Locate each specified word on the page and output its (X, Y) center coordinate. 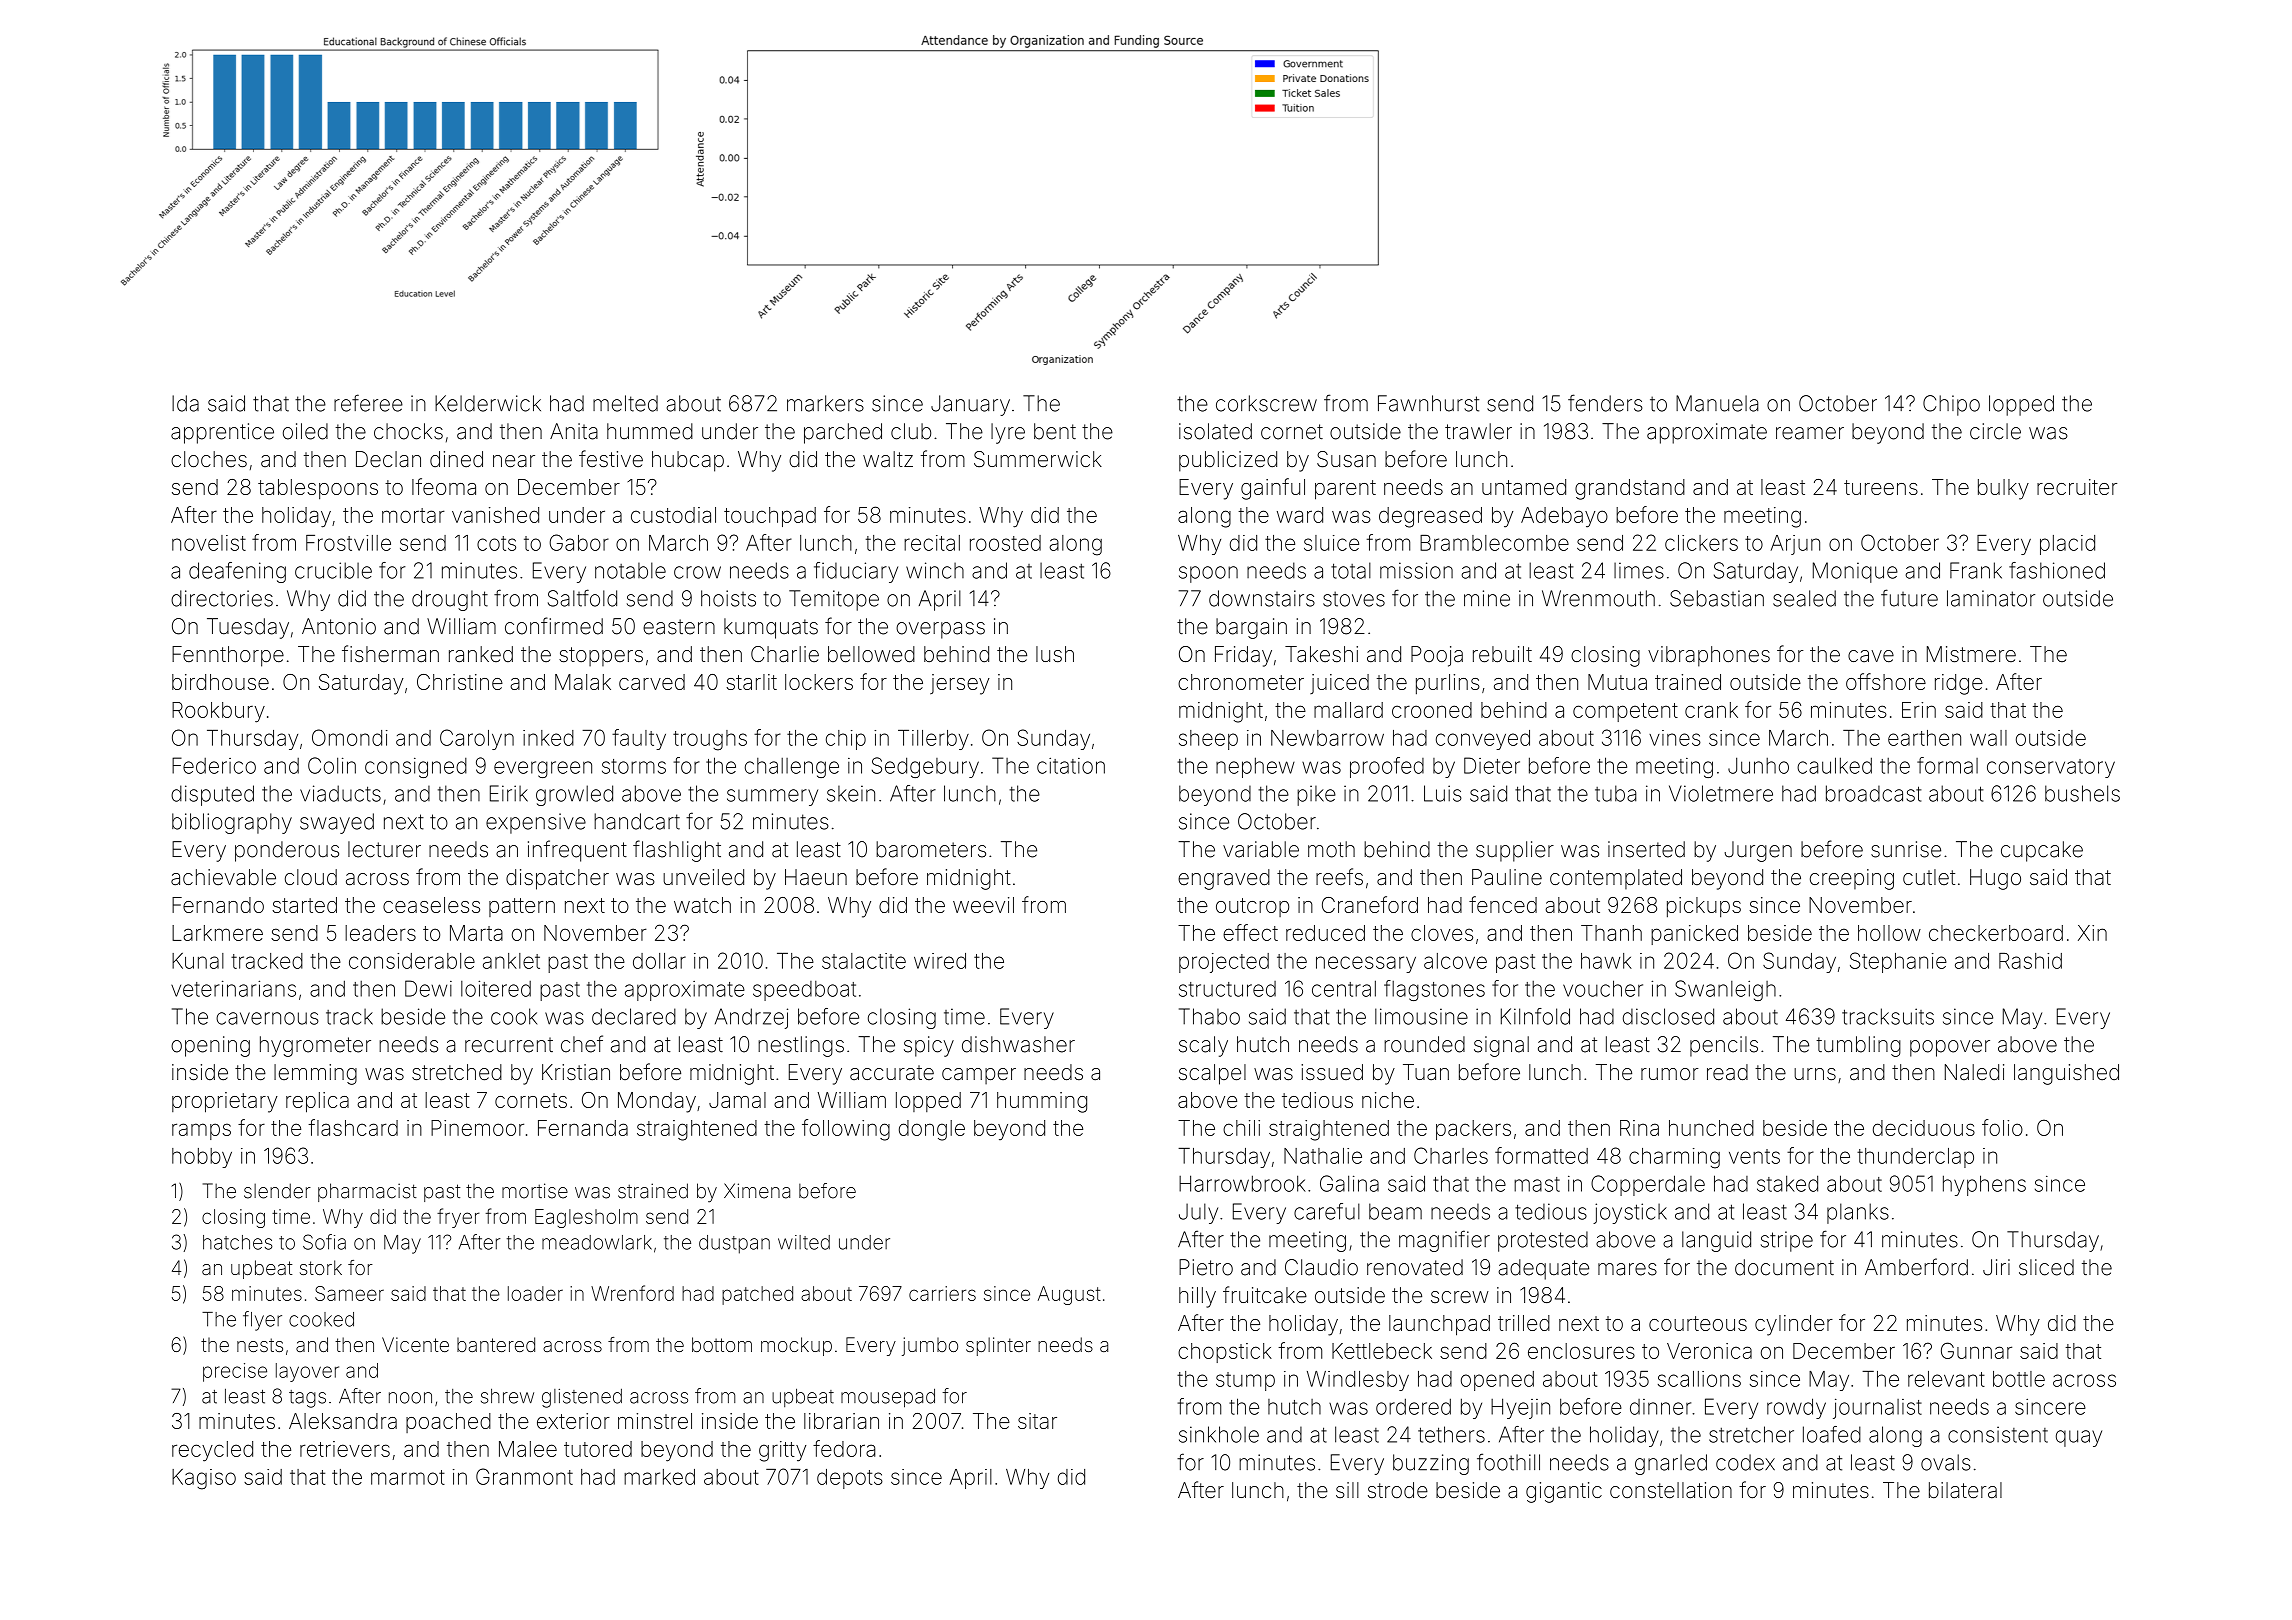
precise (235, 1372)
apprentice (222, 433)
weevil (983, 905)
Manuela (1717, 403)
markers (825, 403)
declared (634, 1016)
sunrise (1906, 849)
